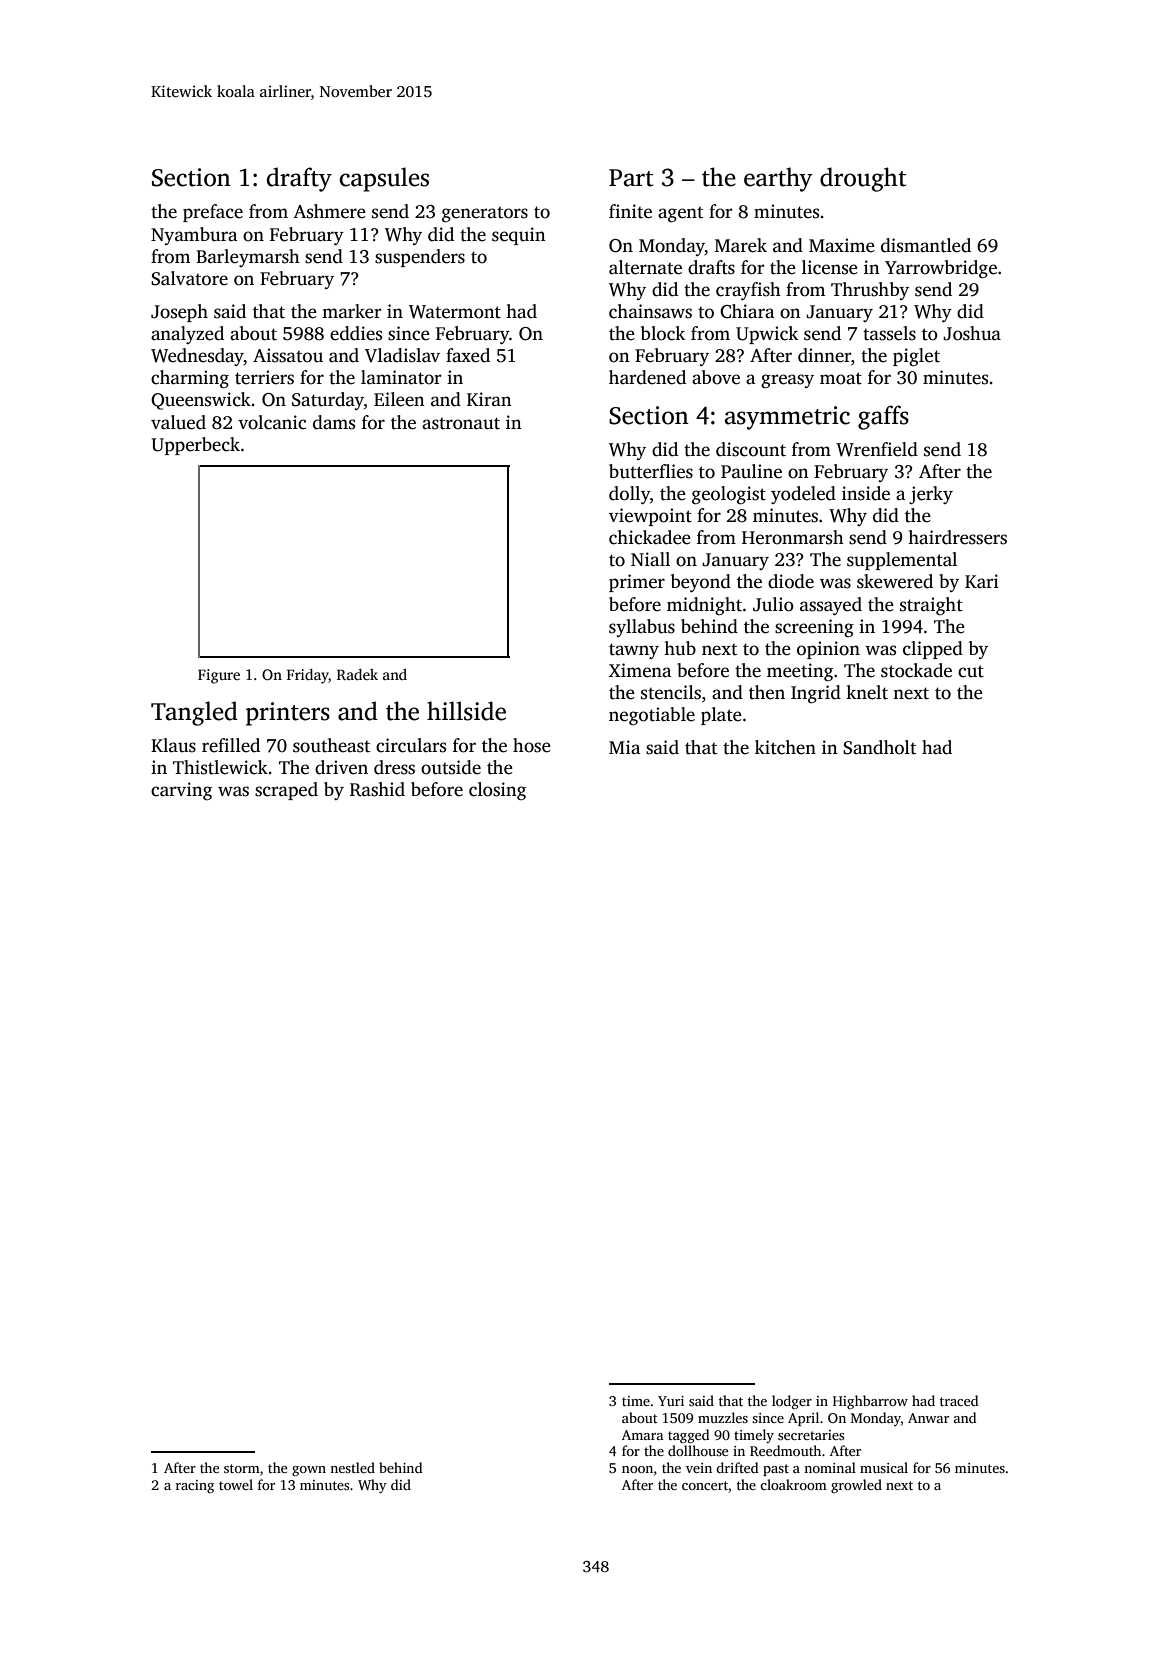  Describe the element at coordinates (178, 422) in the page. I see `valued` at that location.
